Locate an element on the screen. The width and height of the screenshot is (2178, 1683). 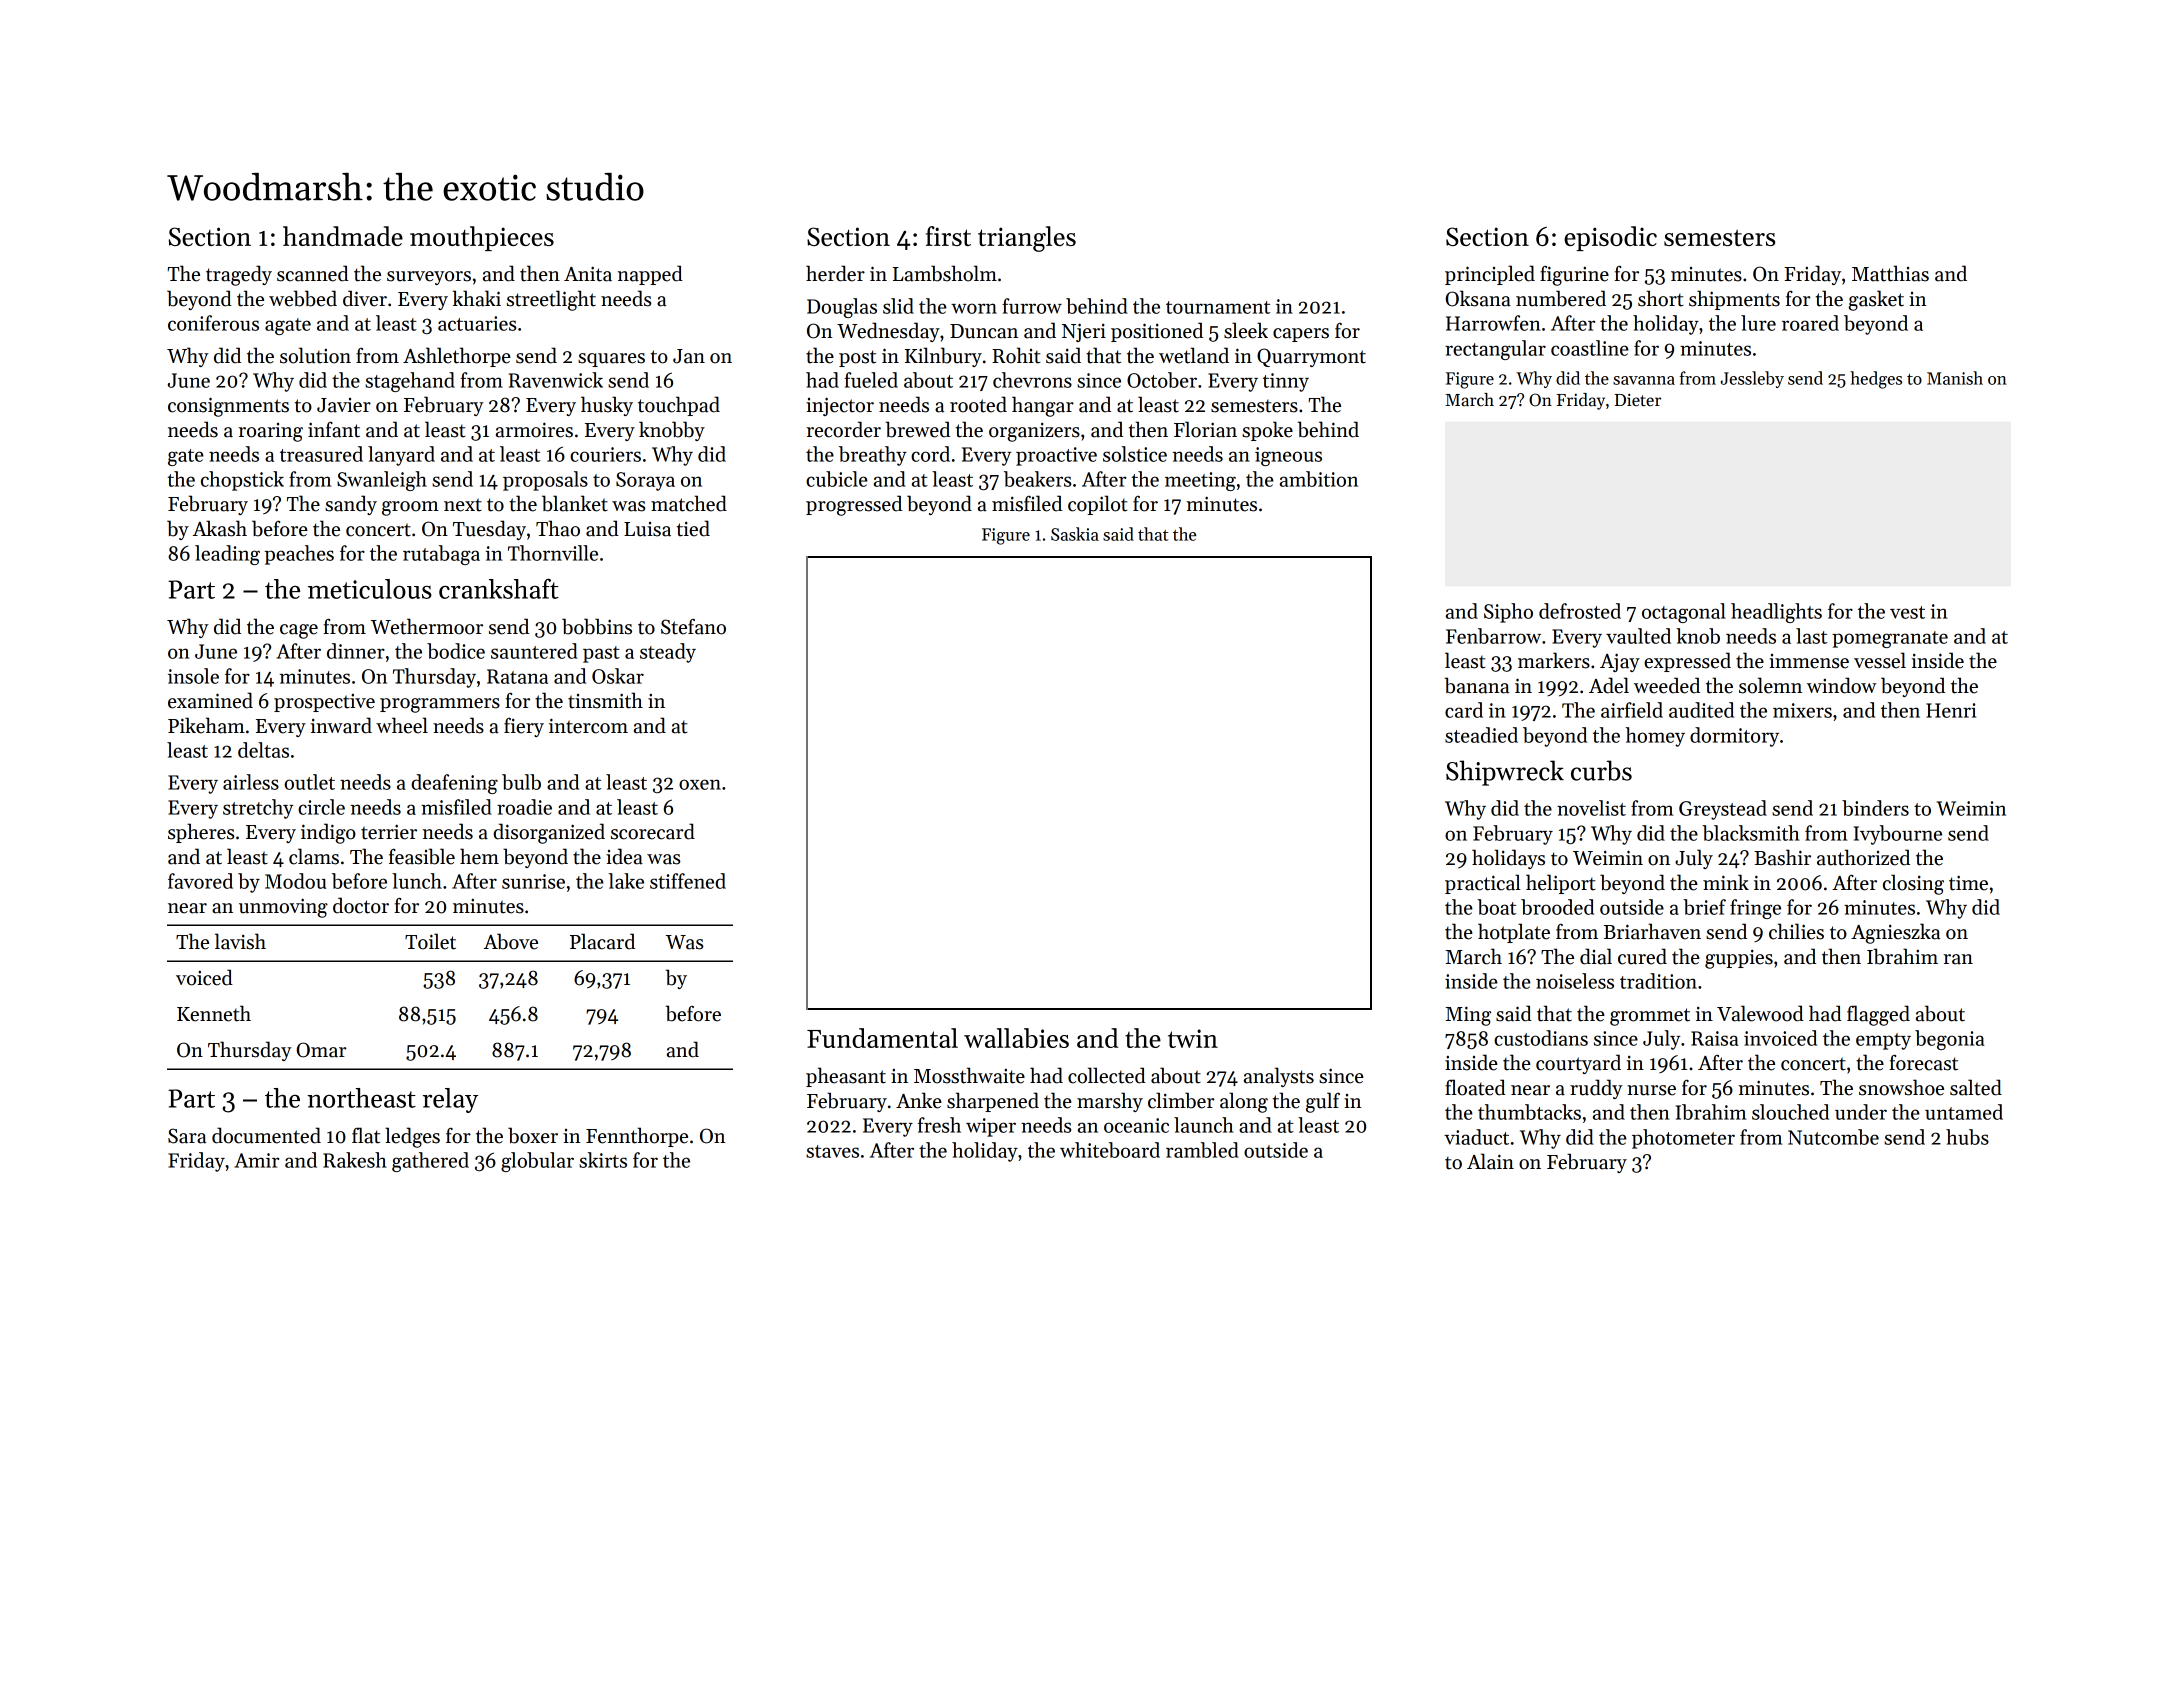
Fundamental is located at coordinates (882, 1038).
